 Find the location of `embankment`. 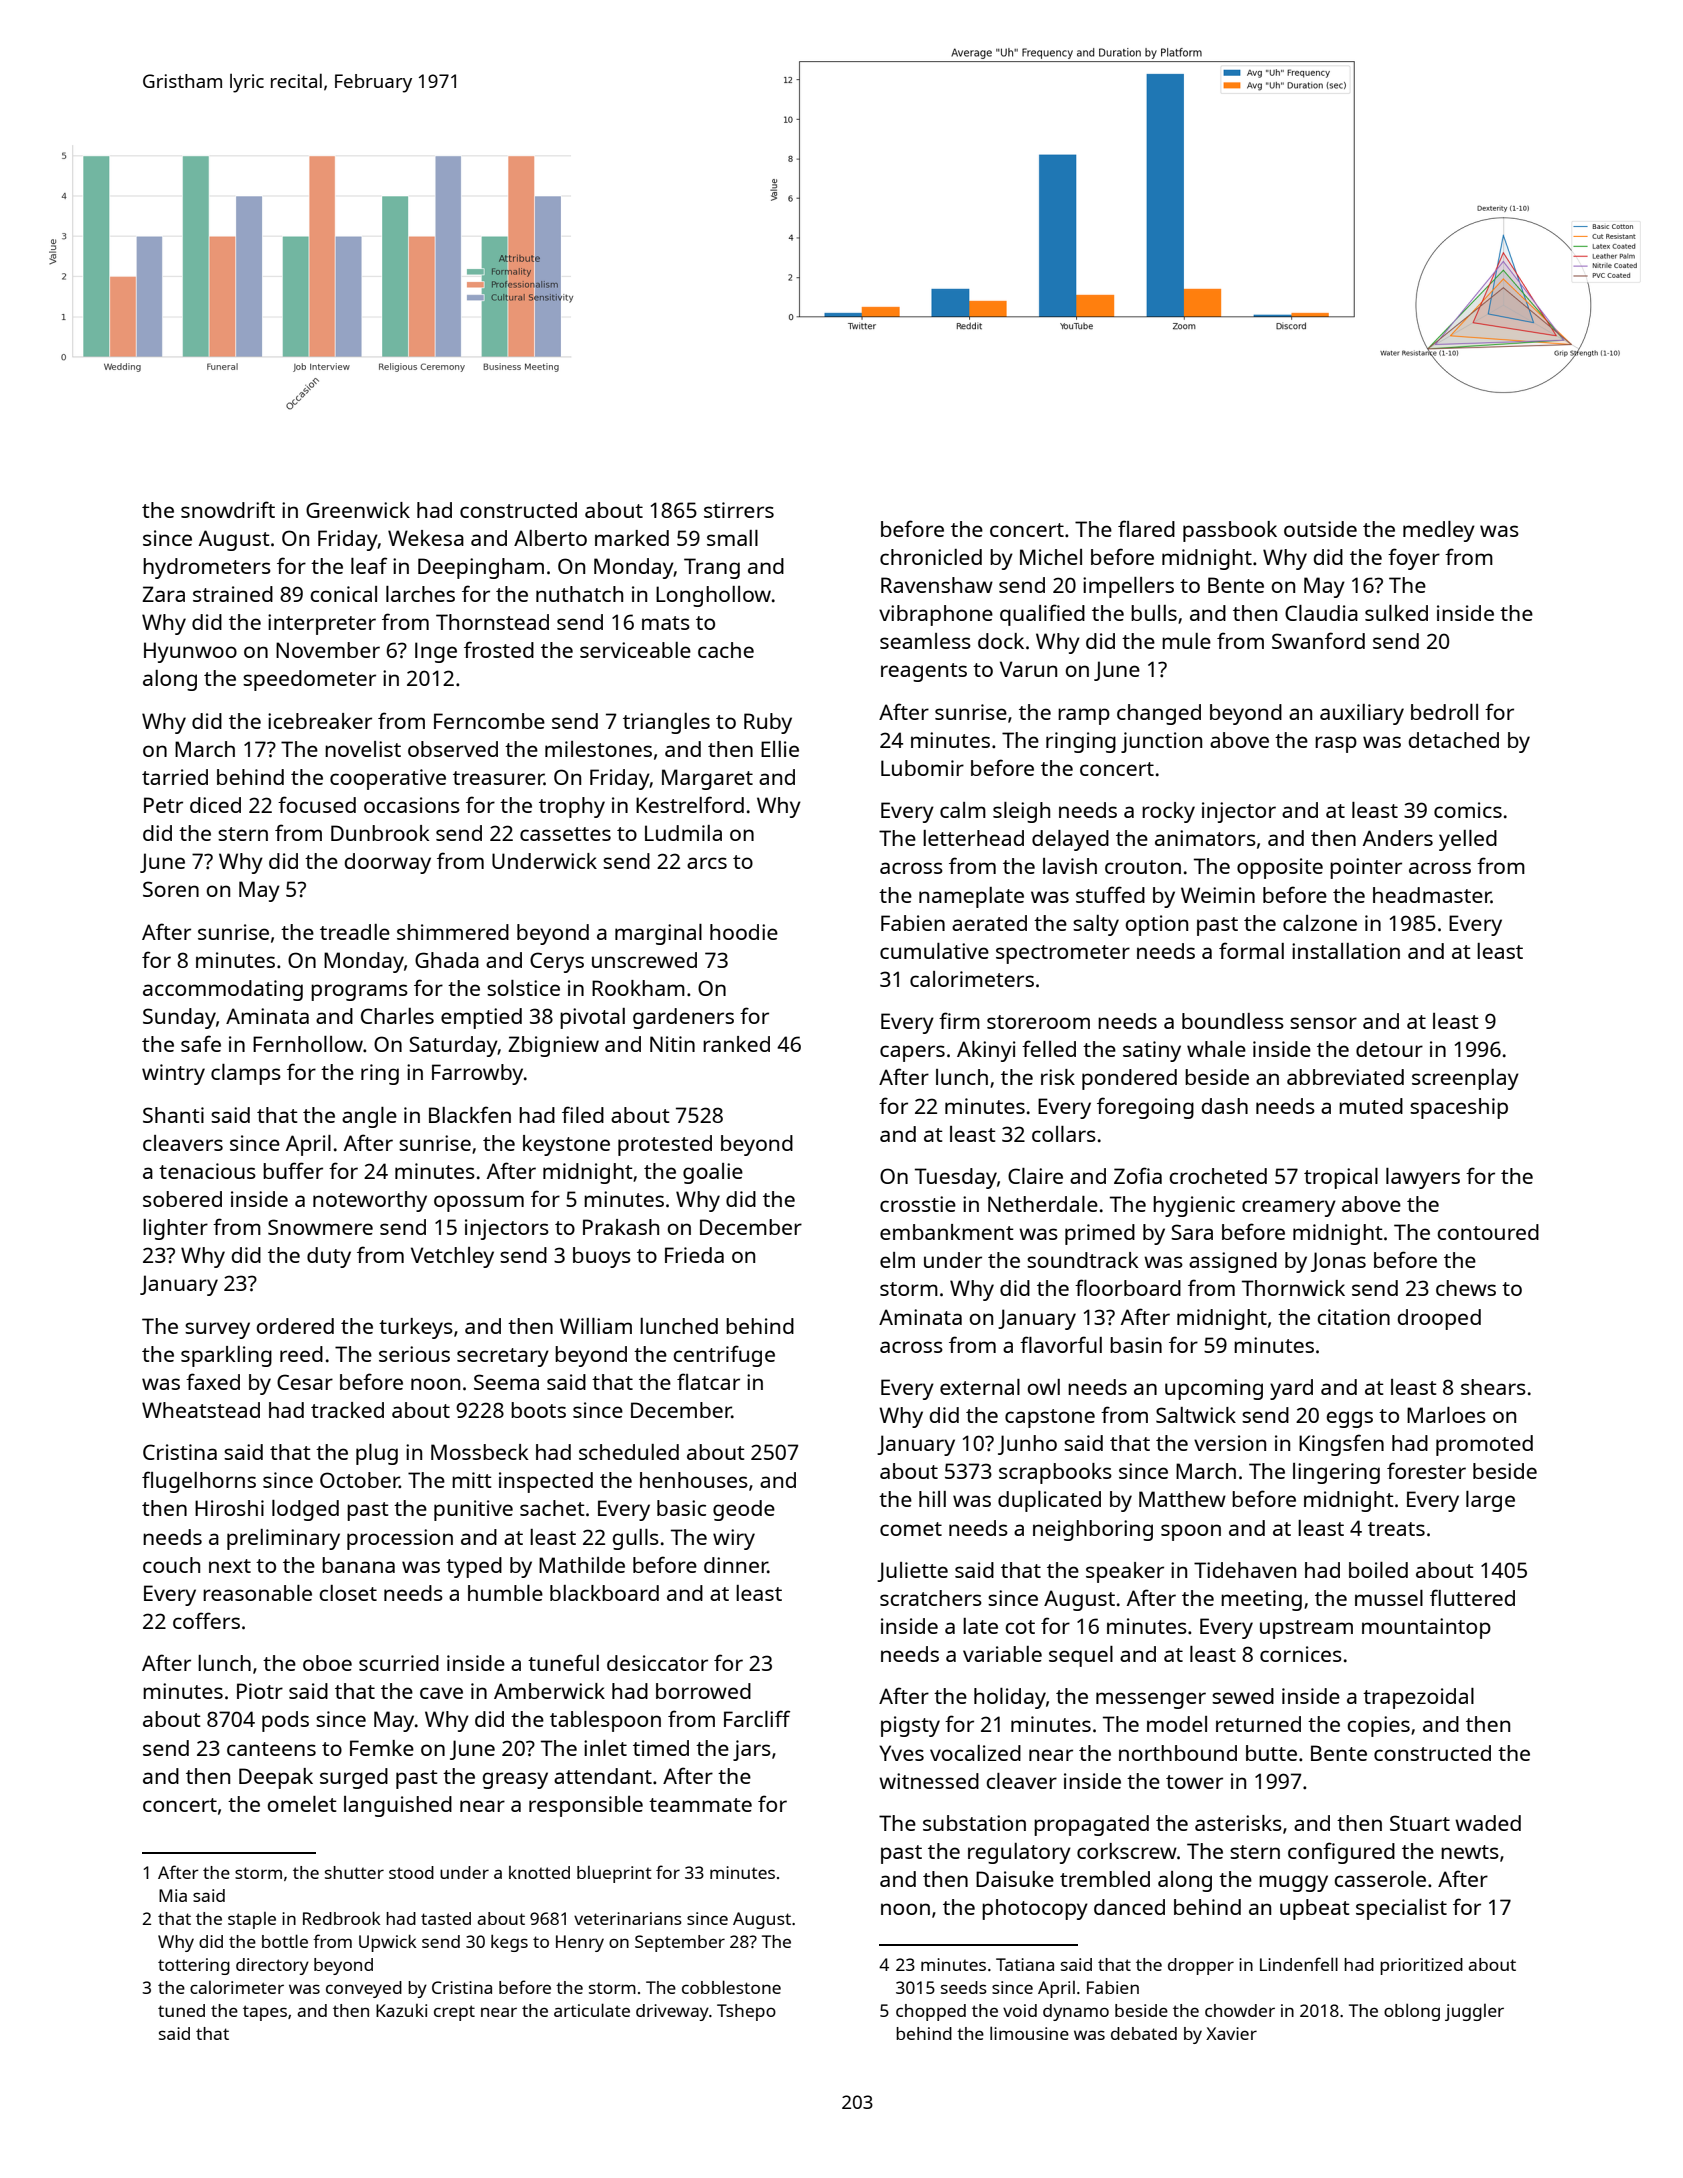

embankment is located at coordinates (946, 1232).
